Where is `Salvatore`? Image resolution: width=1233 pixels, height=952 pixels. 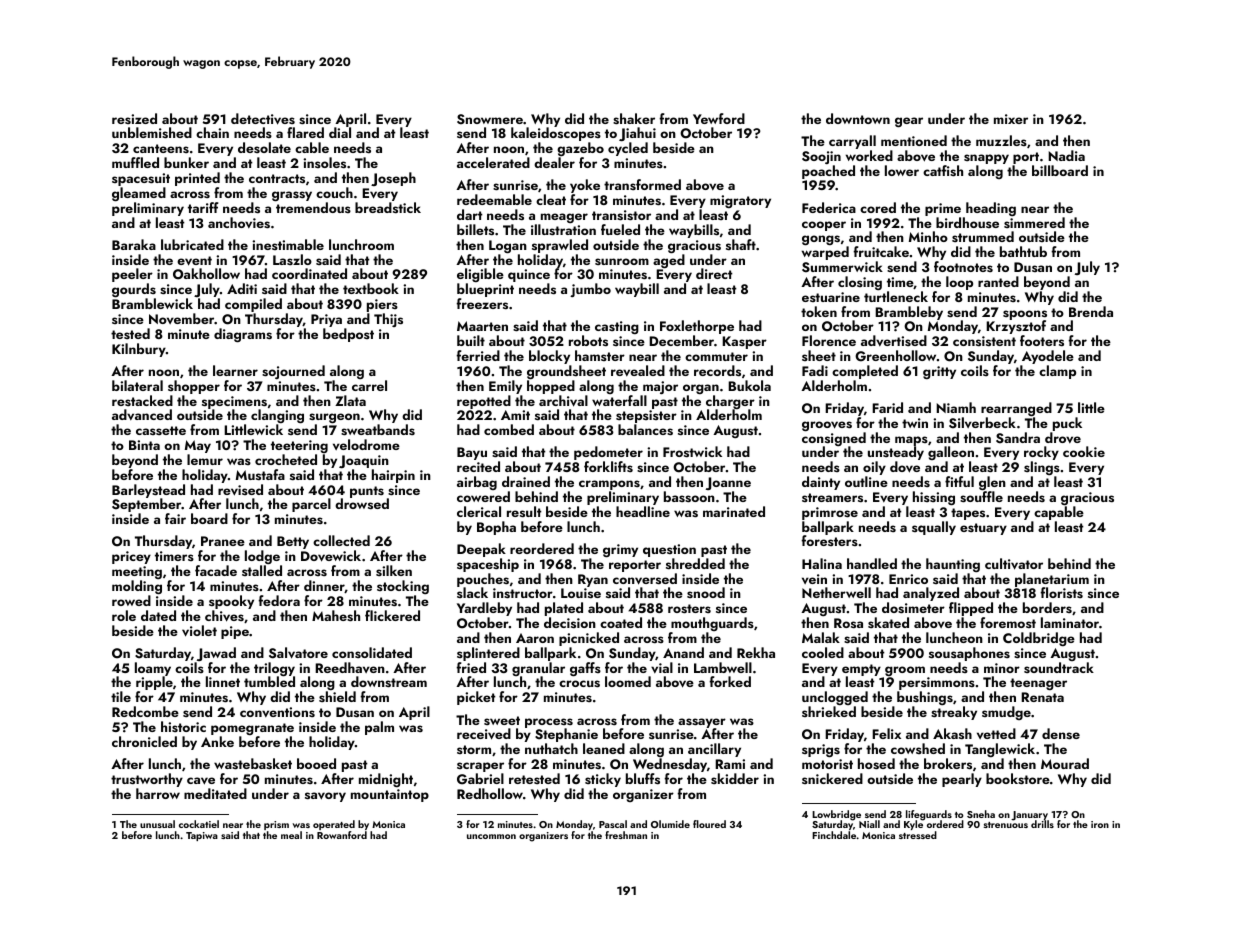
Salvatore is located at coordinates (298, 653).
